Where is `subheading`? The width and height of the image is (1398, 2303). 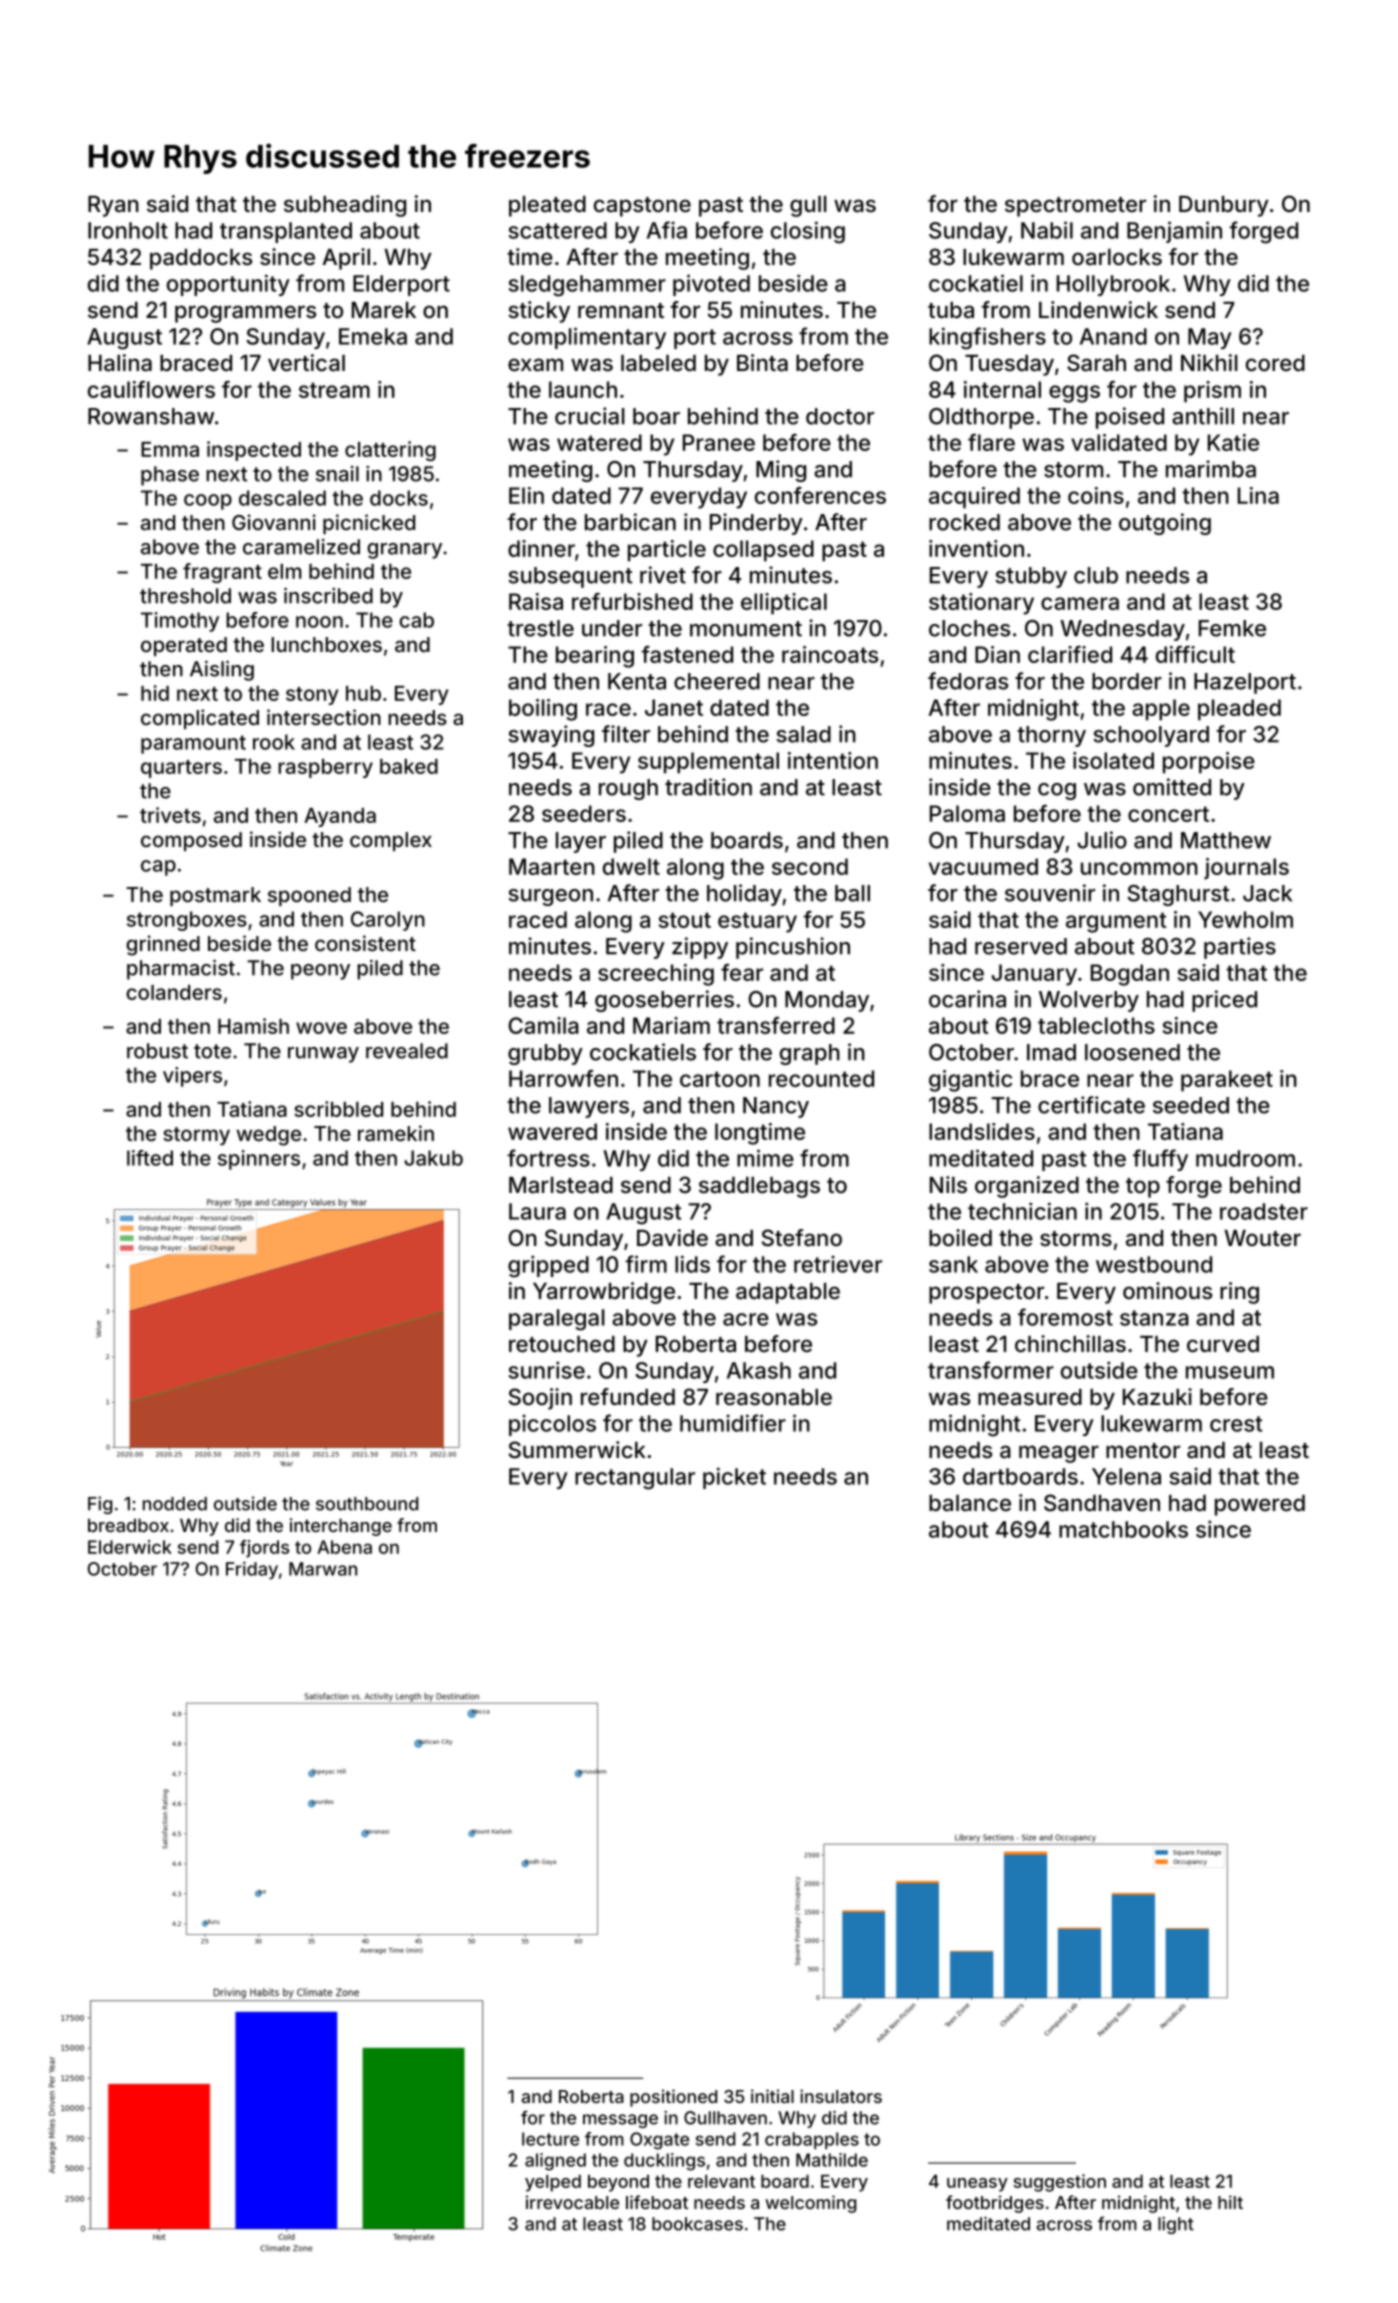 subheading is located at coordinates (345, 206).
